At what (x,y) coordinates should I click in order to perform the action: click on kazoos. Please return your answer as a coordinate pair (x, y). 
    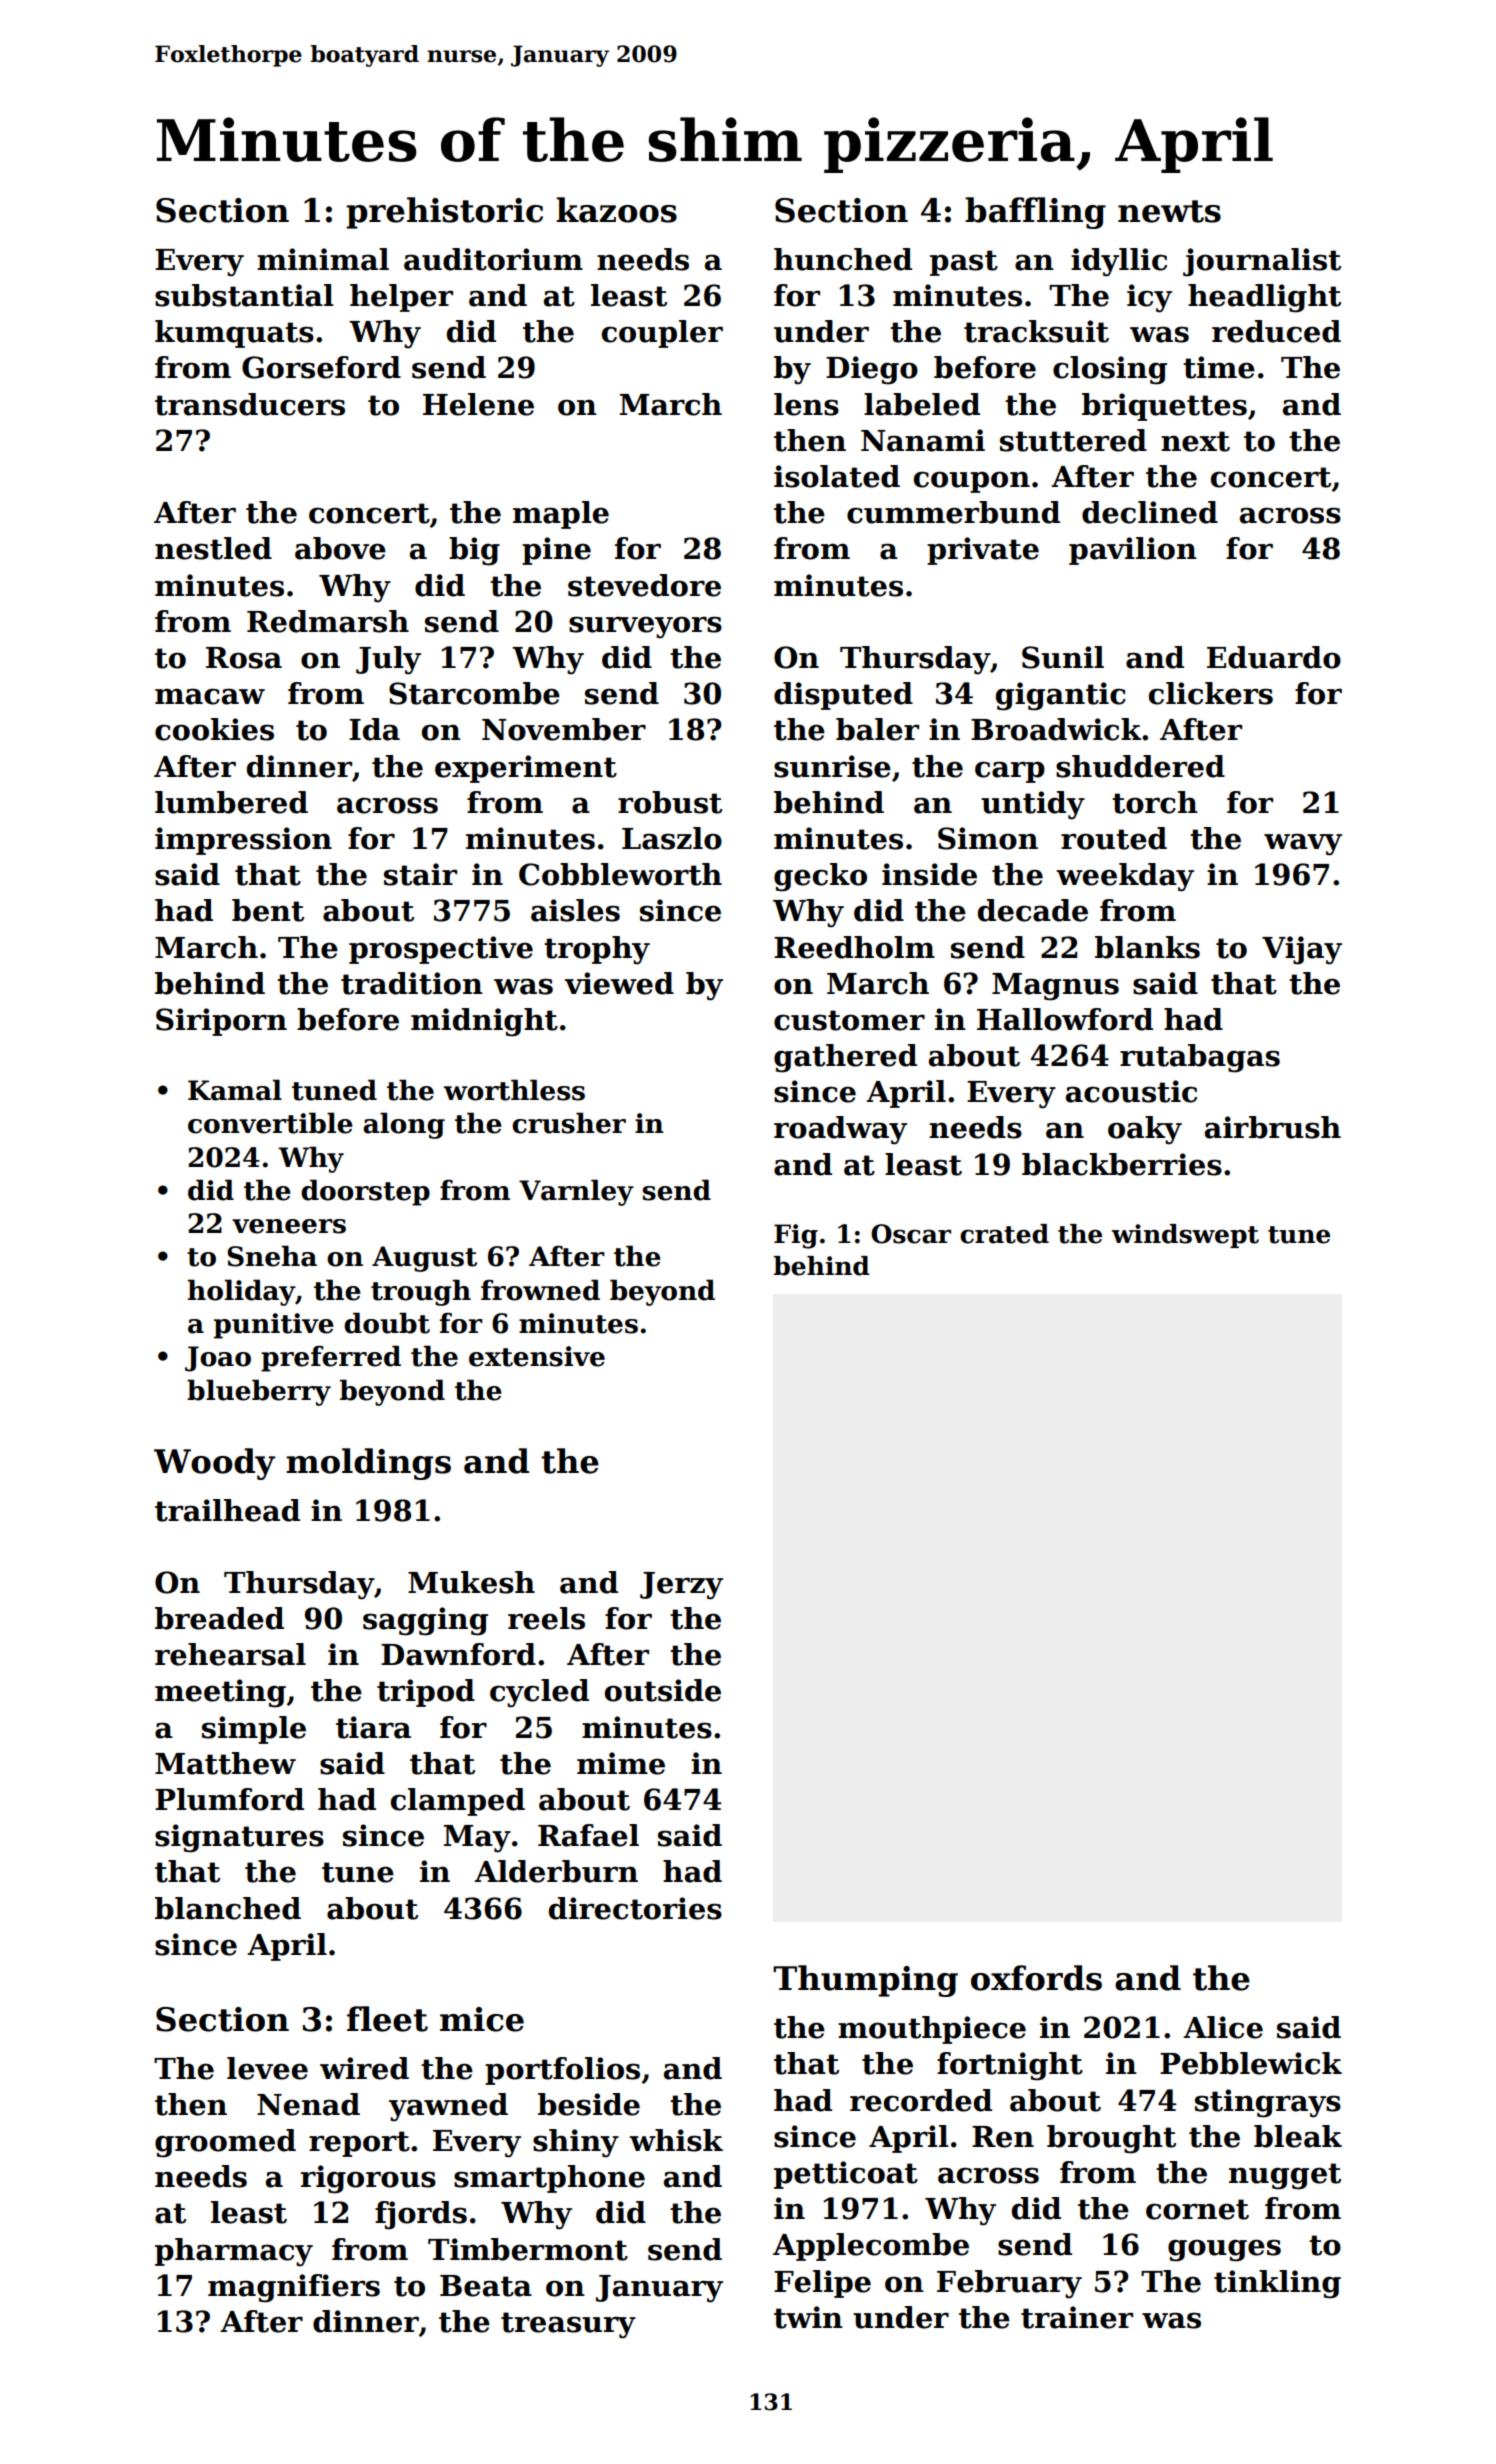
    Looking at the image, I should click on (616, 210).
